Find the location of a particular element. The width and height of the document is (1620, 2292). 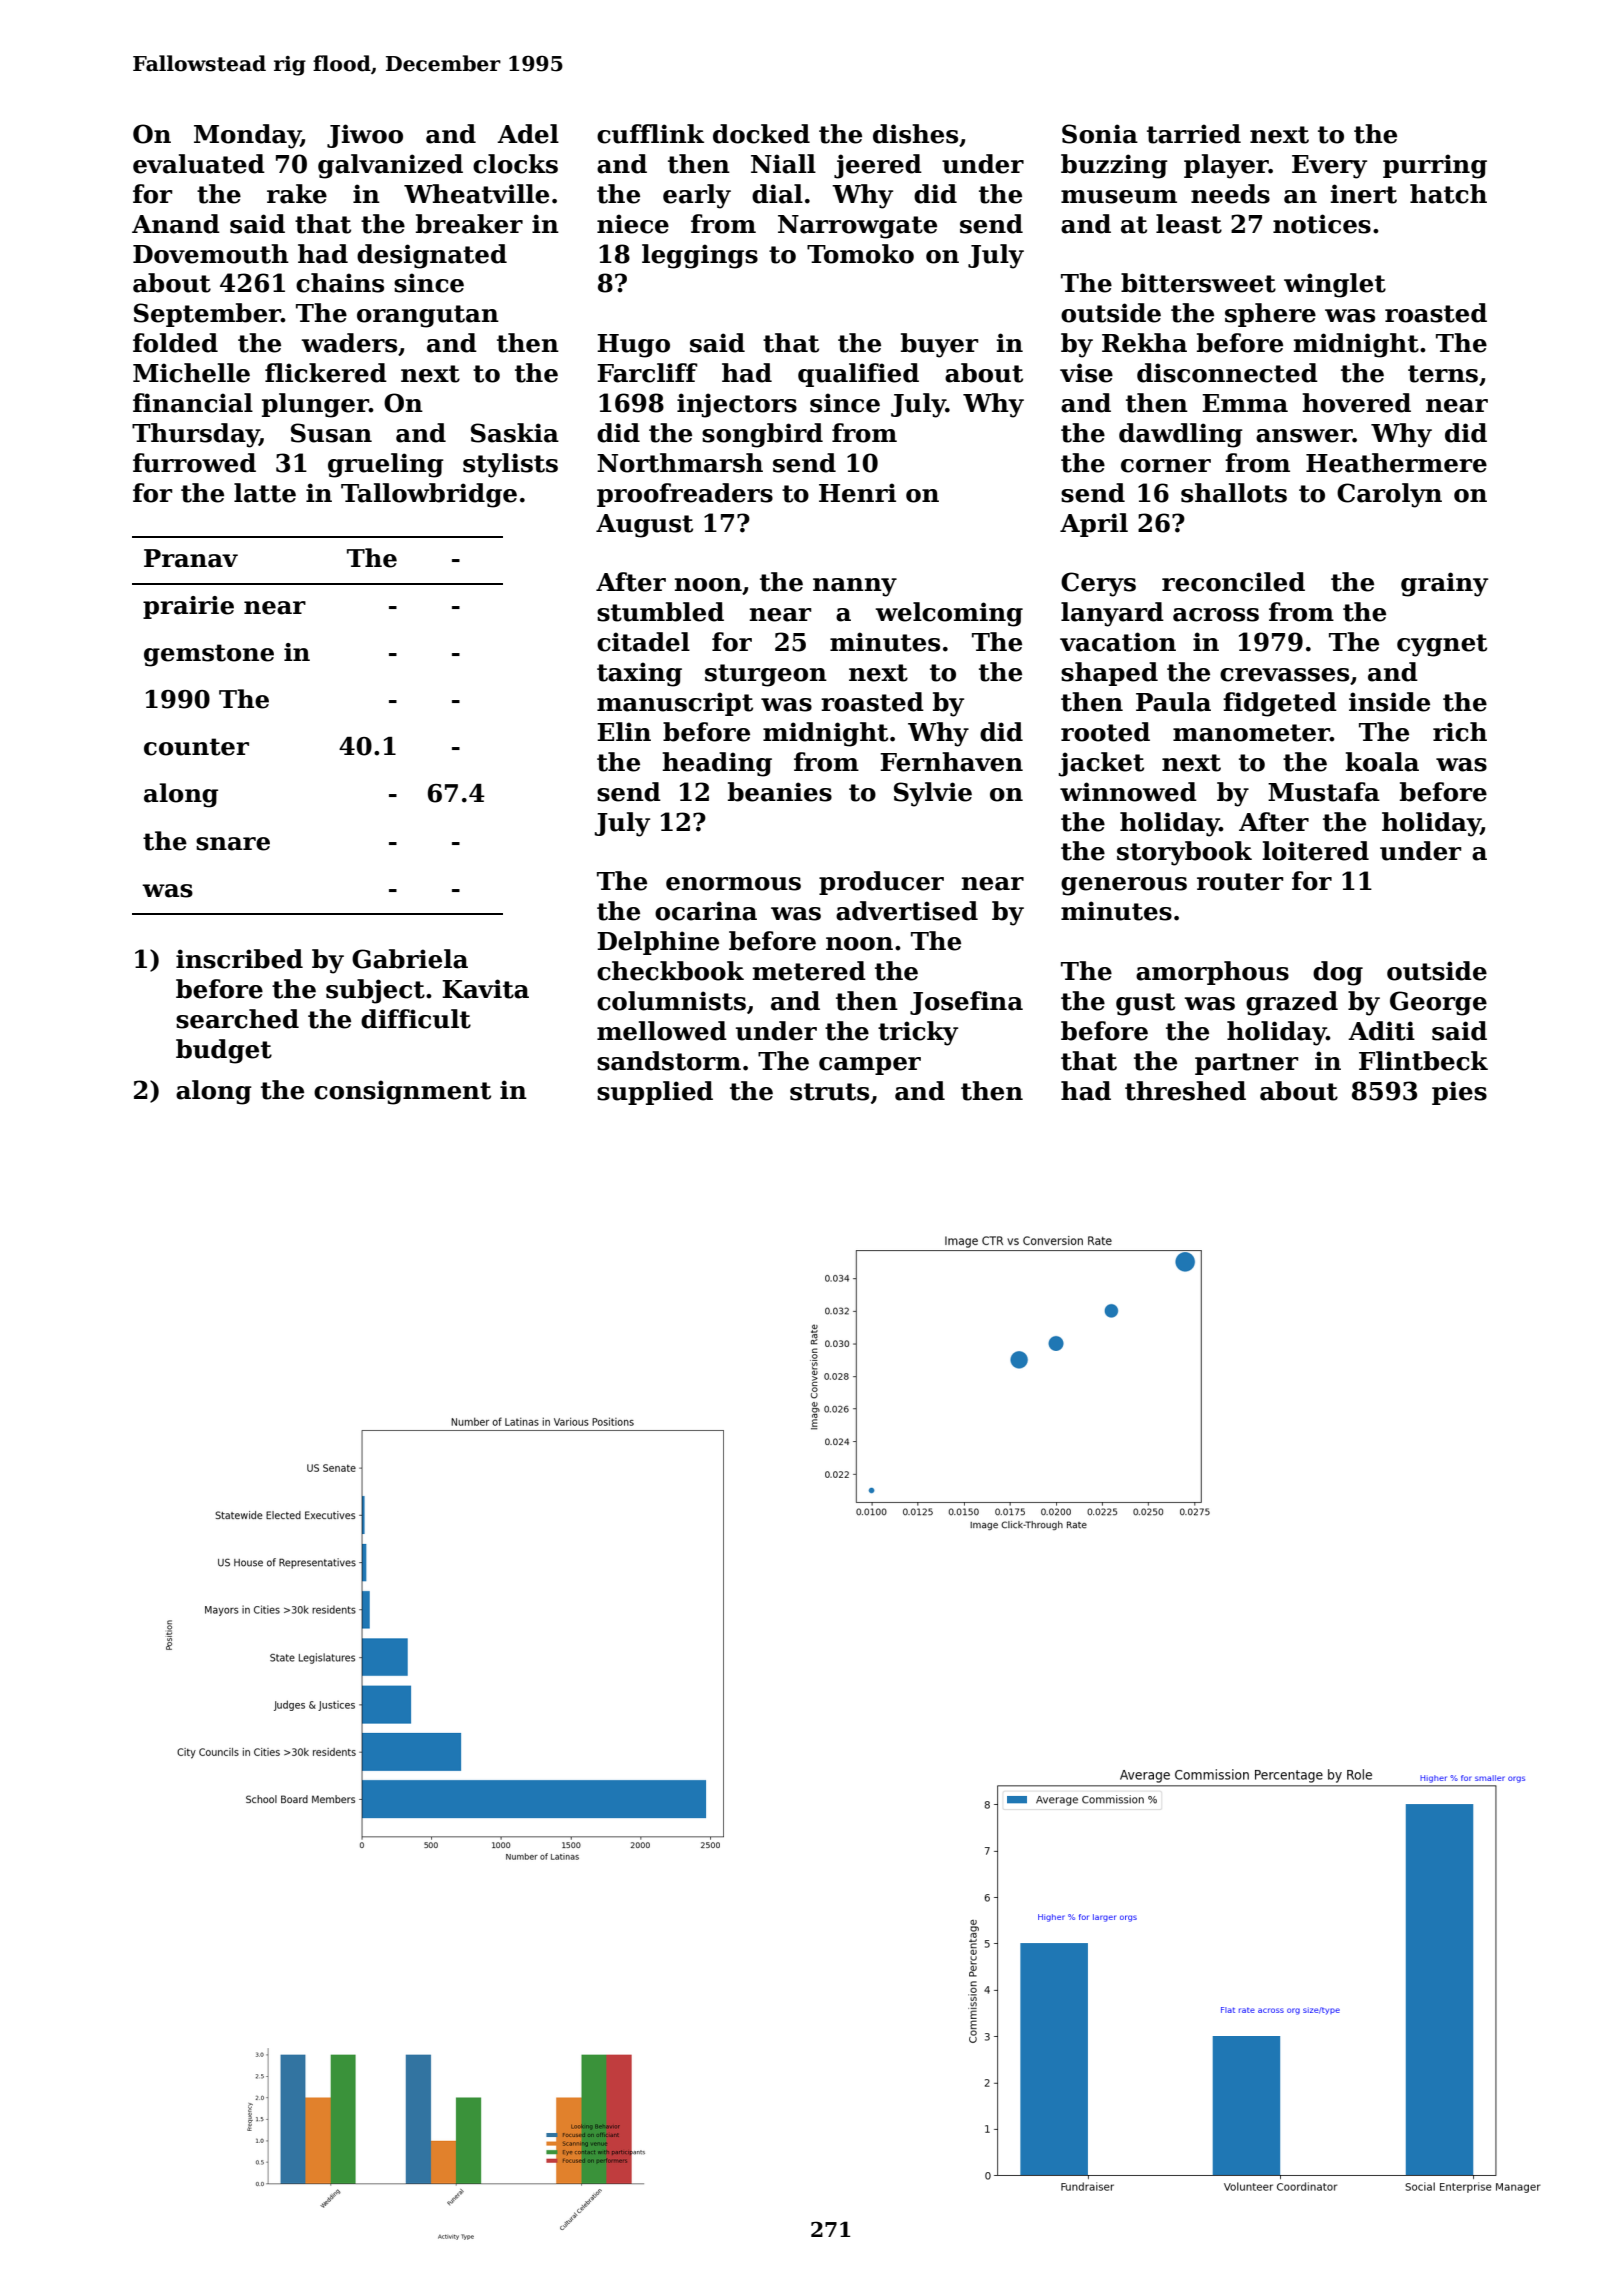

Northmarsh is located at coordinates (680, 463).
